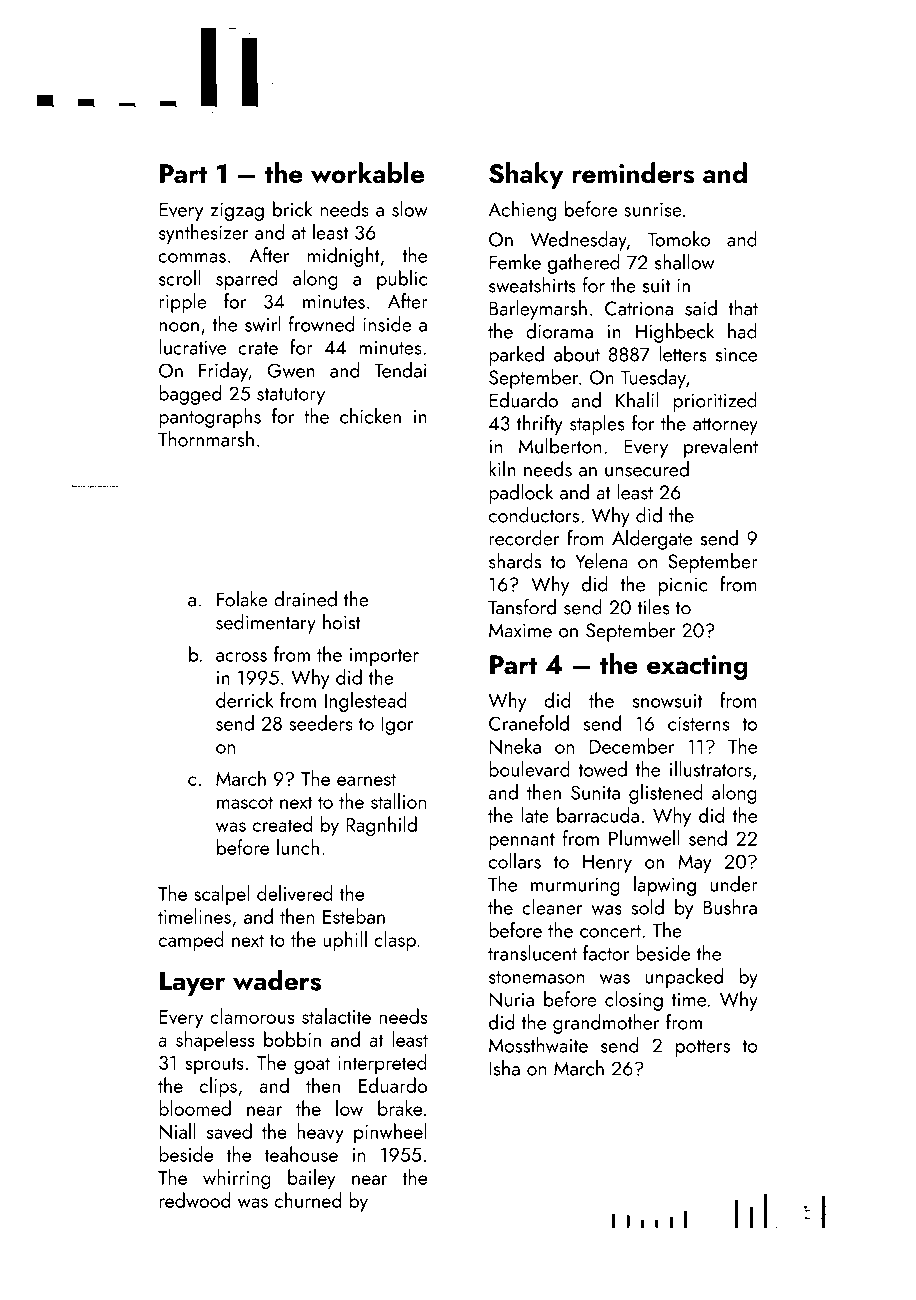 This document has height=1300, width=916. I want to click on clips, so click(218, 1087).
